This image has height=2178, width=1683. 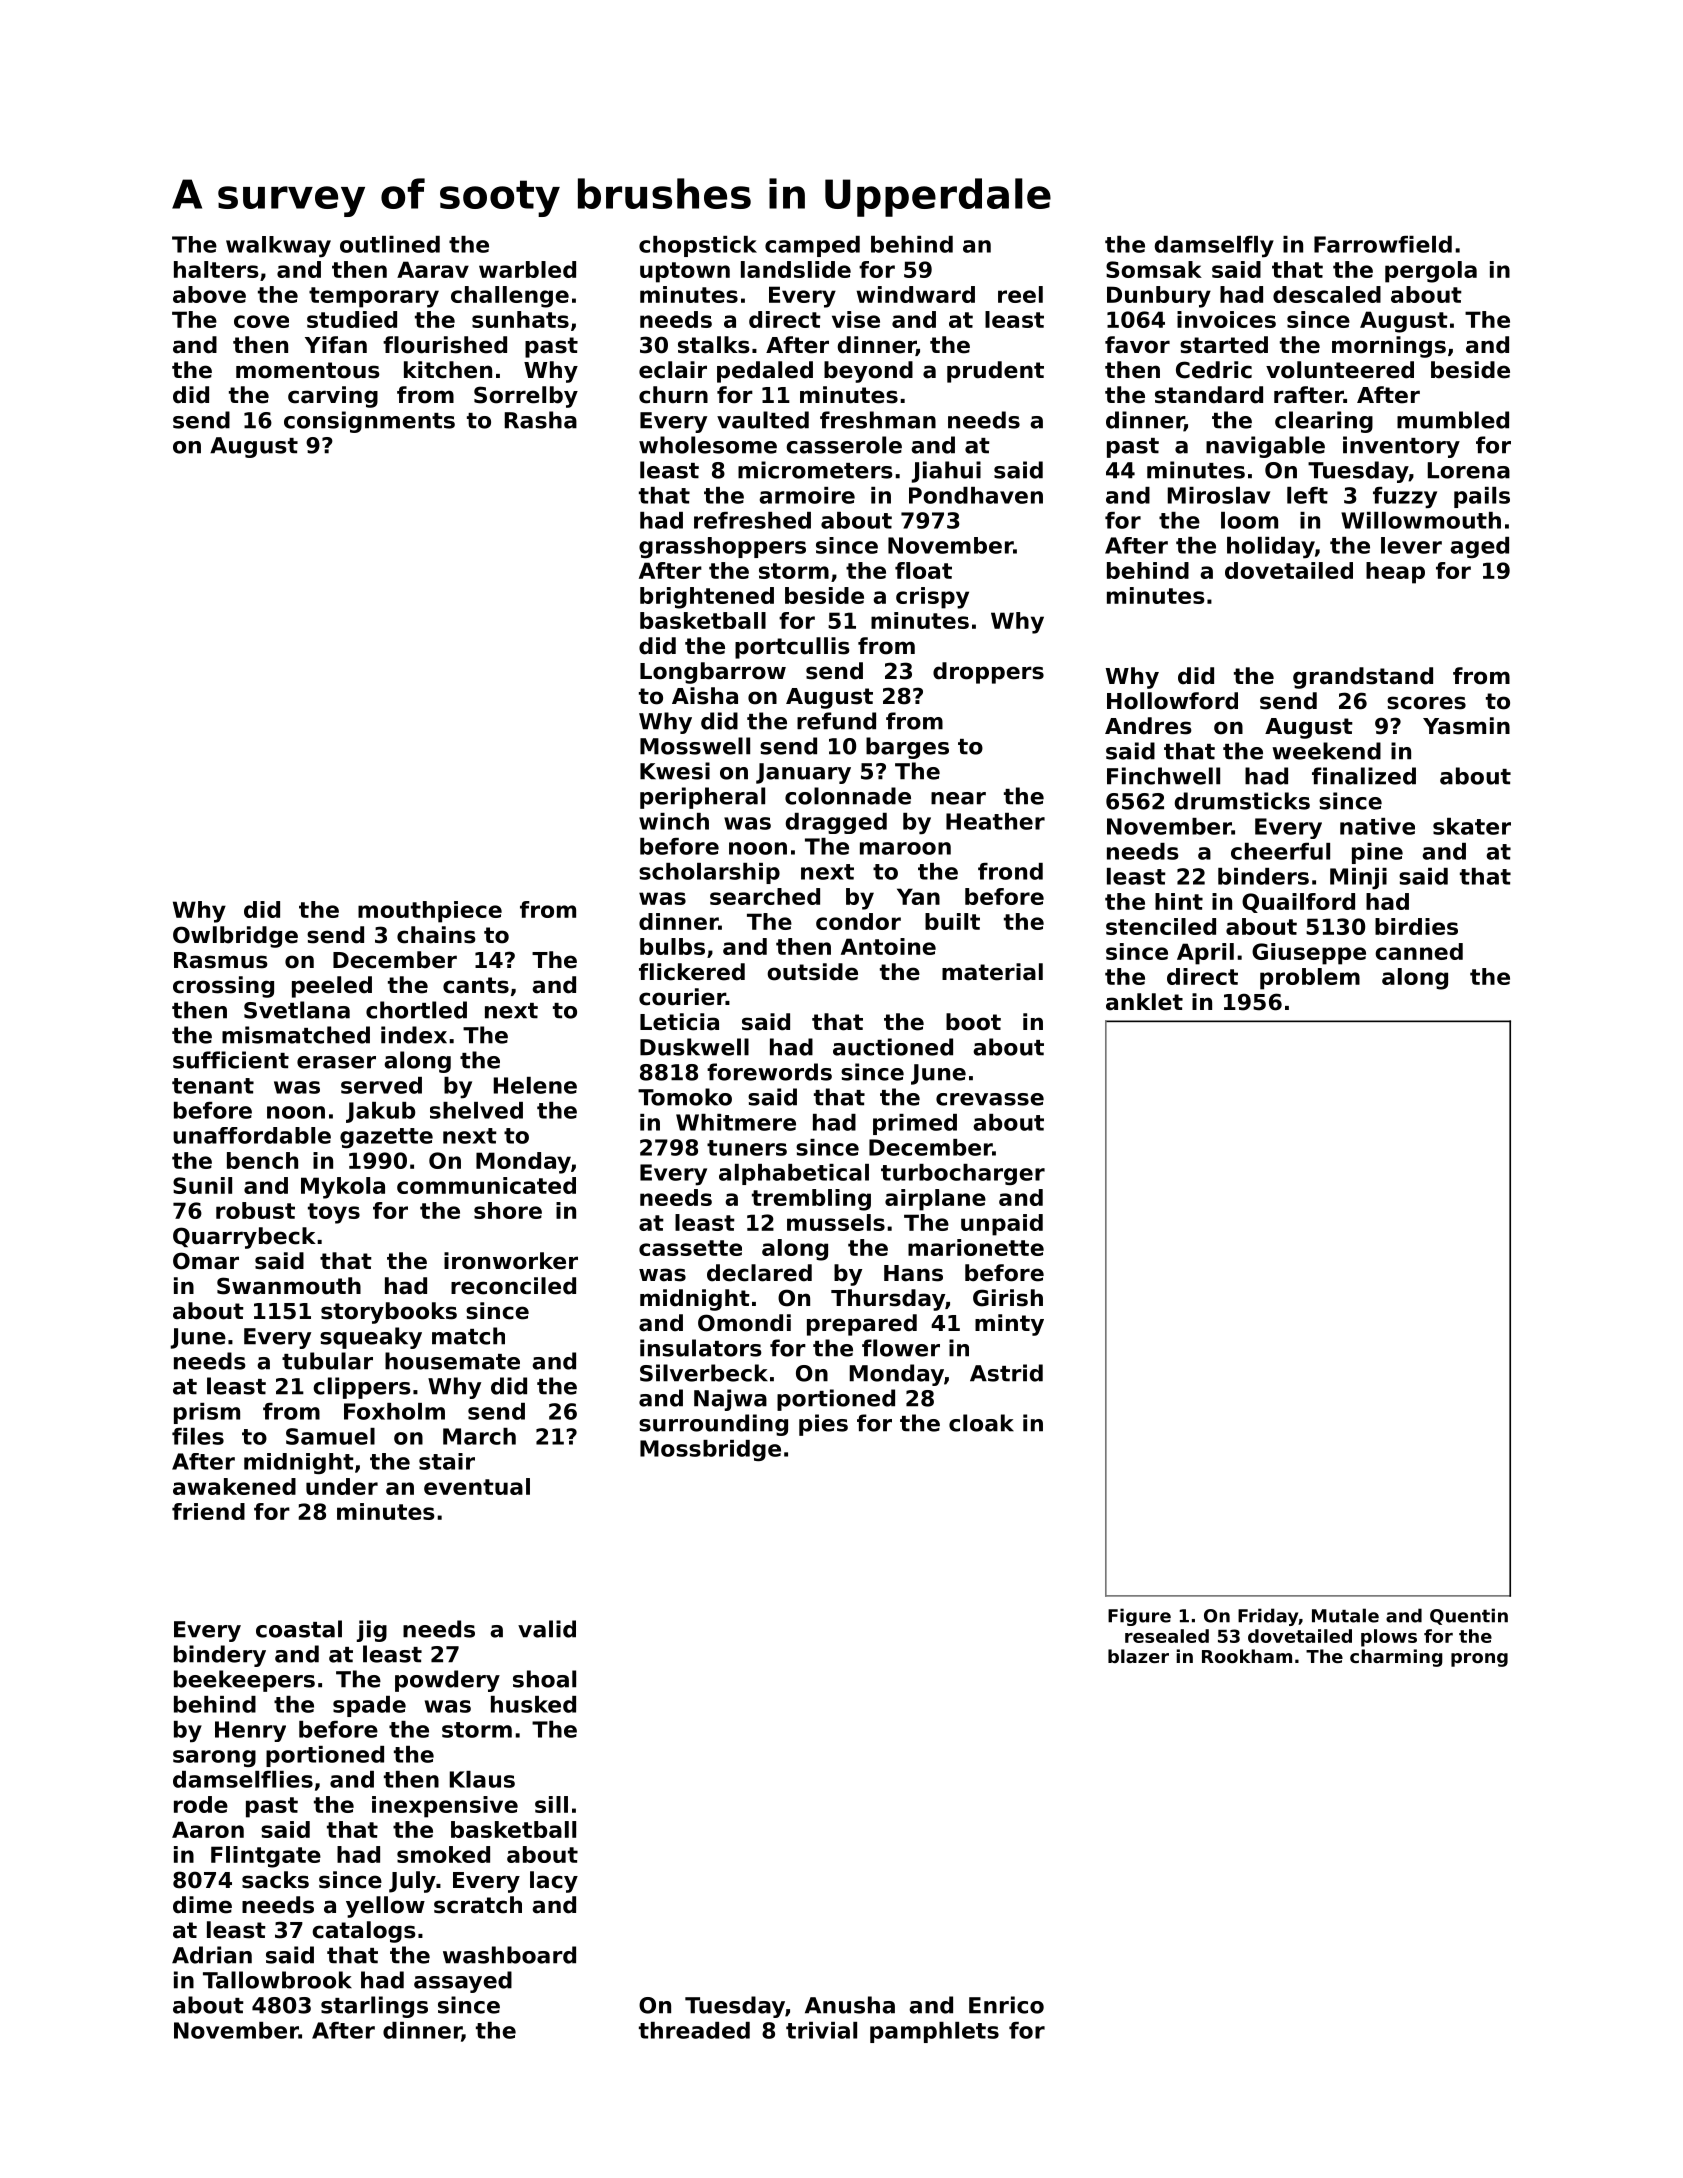 What do you see at coordinates (848, 796) in the image?
I see `colonnade` at bounding box center [848, 796].
